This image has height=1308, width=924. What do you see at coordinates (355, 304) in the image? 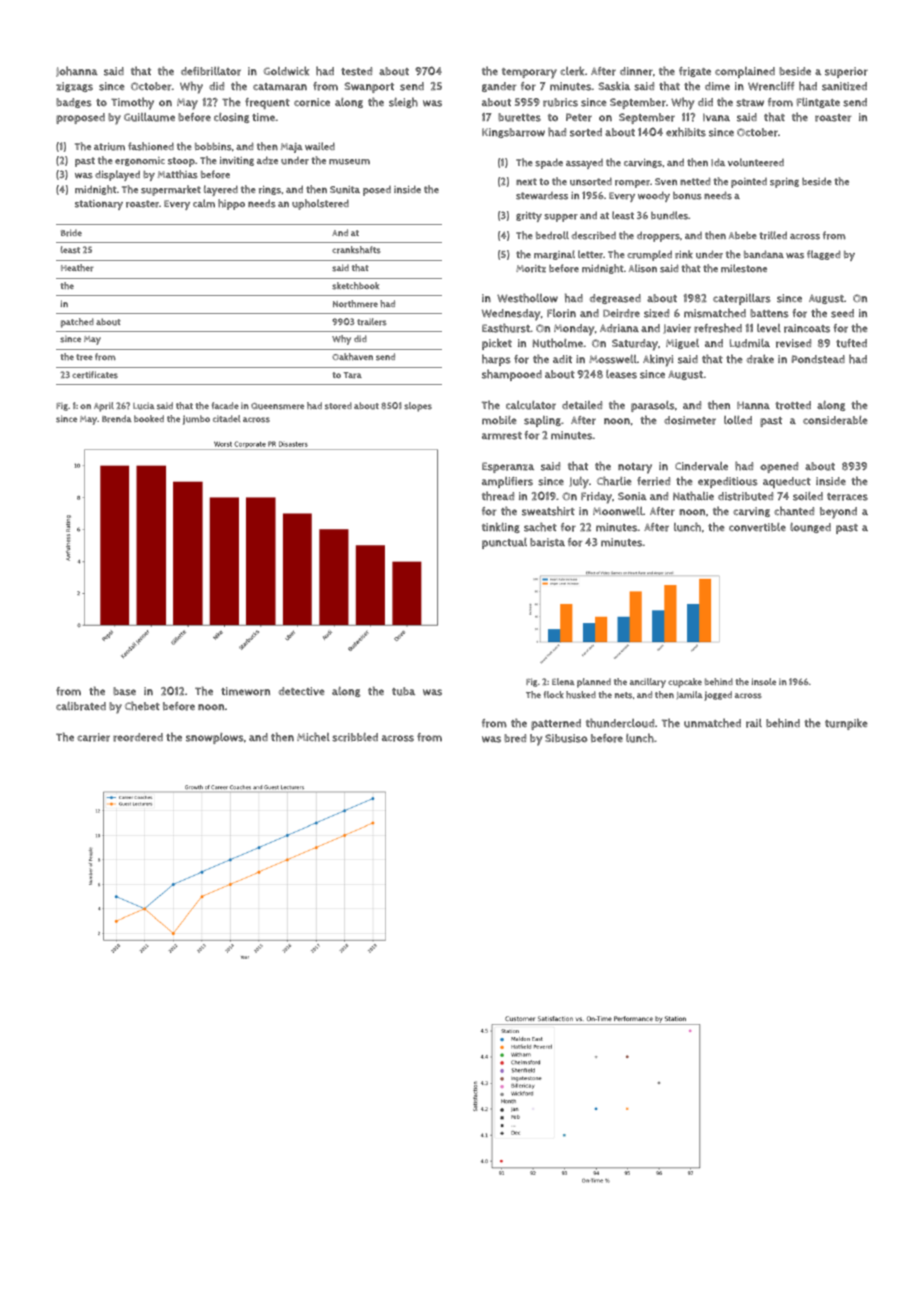
I see `Northmere` at bounding box center [355, 304].
